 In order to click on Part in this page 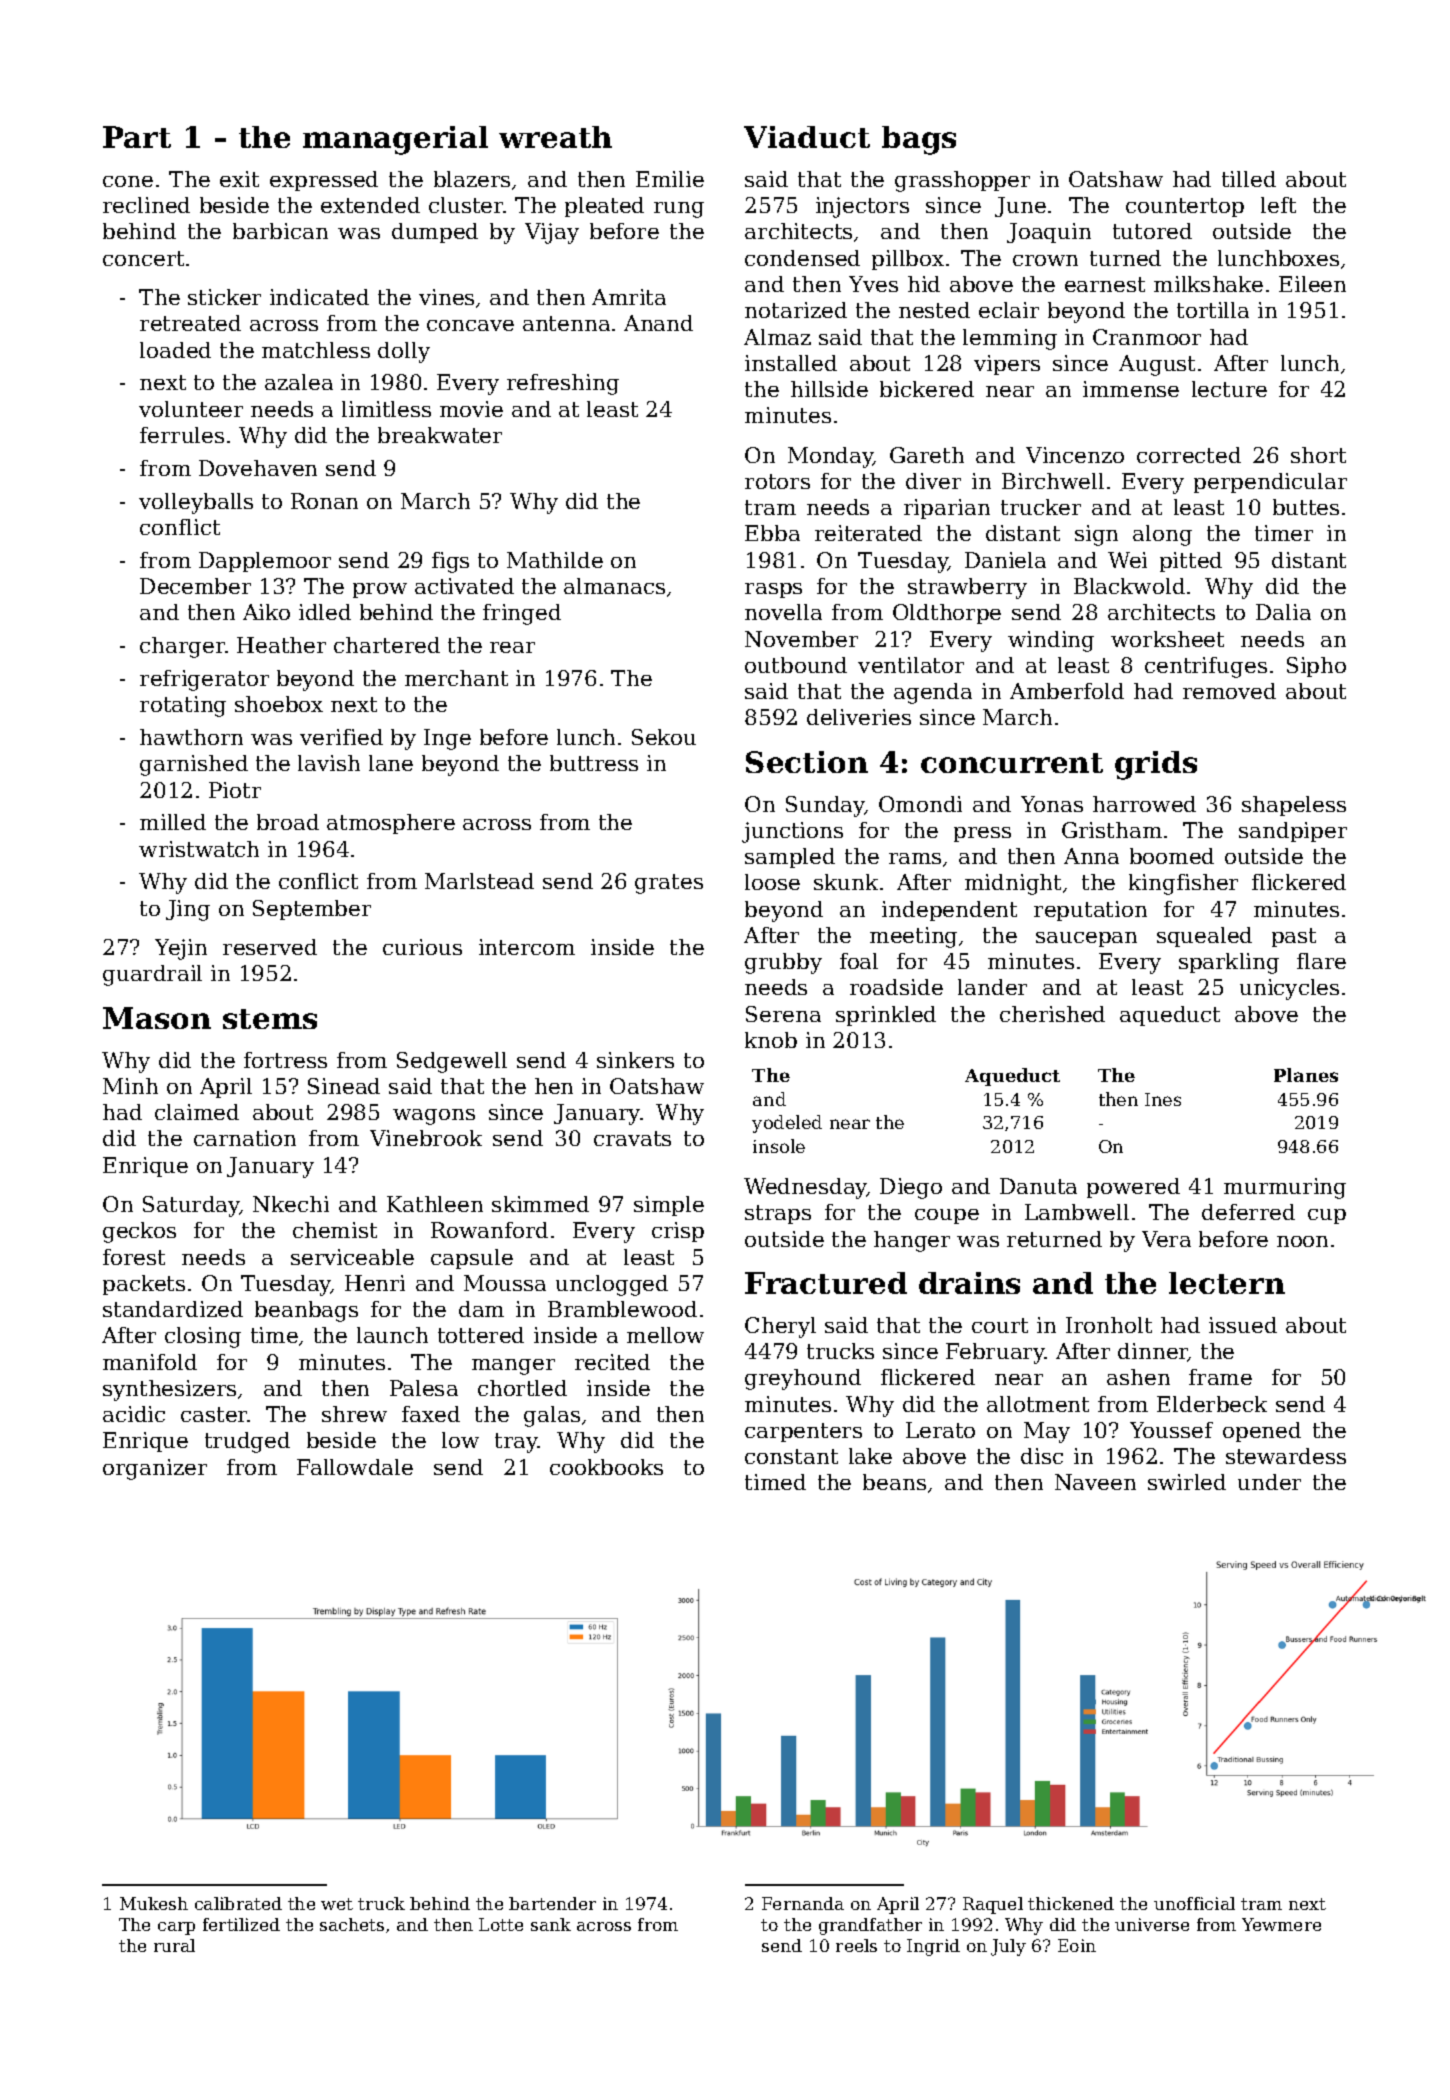, I will do `click(137, 137)`.
